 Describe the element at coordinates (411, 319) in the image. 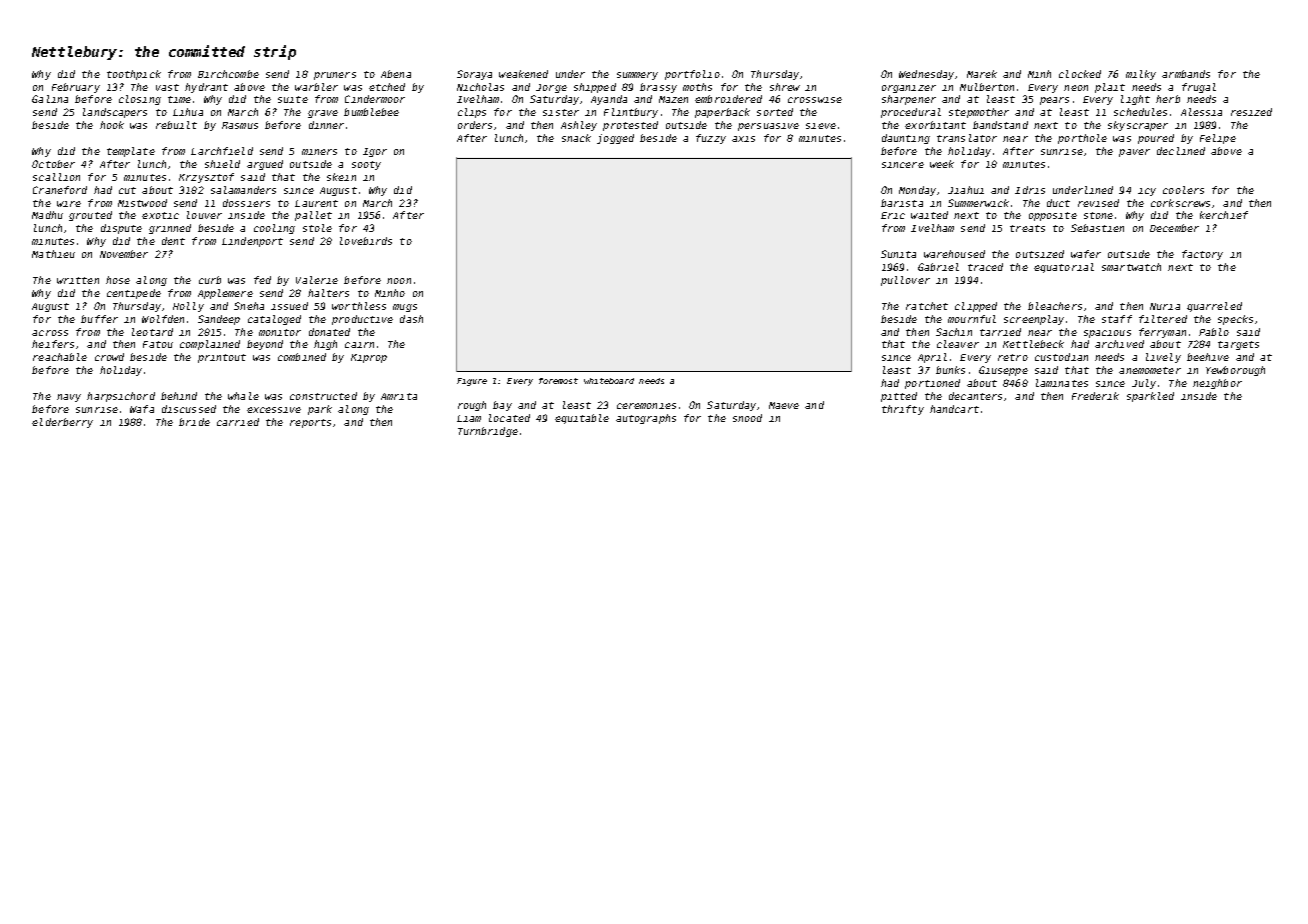

I see `dash` at that location.
